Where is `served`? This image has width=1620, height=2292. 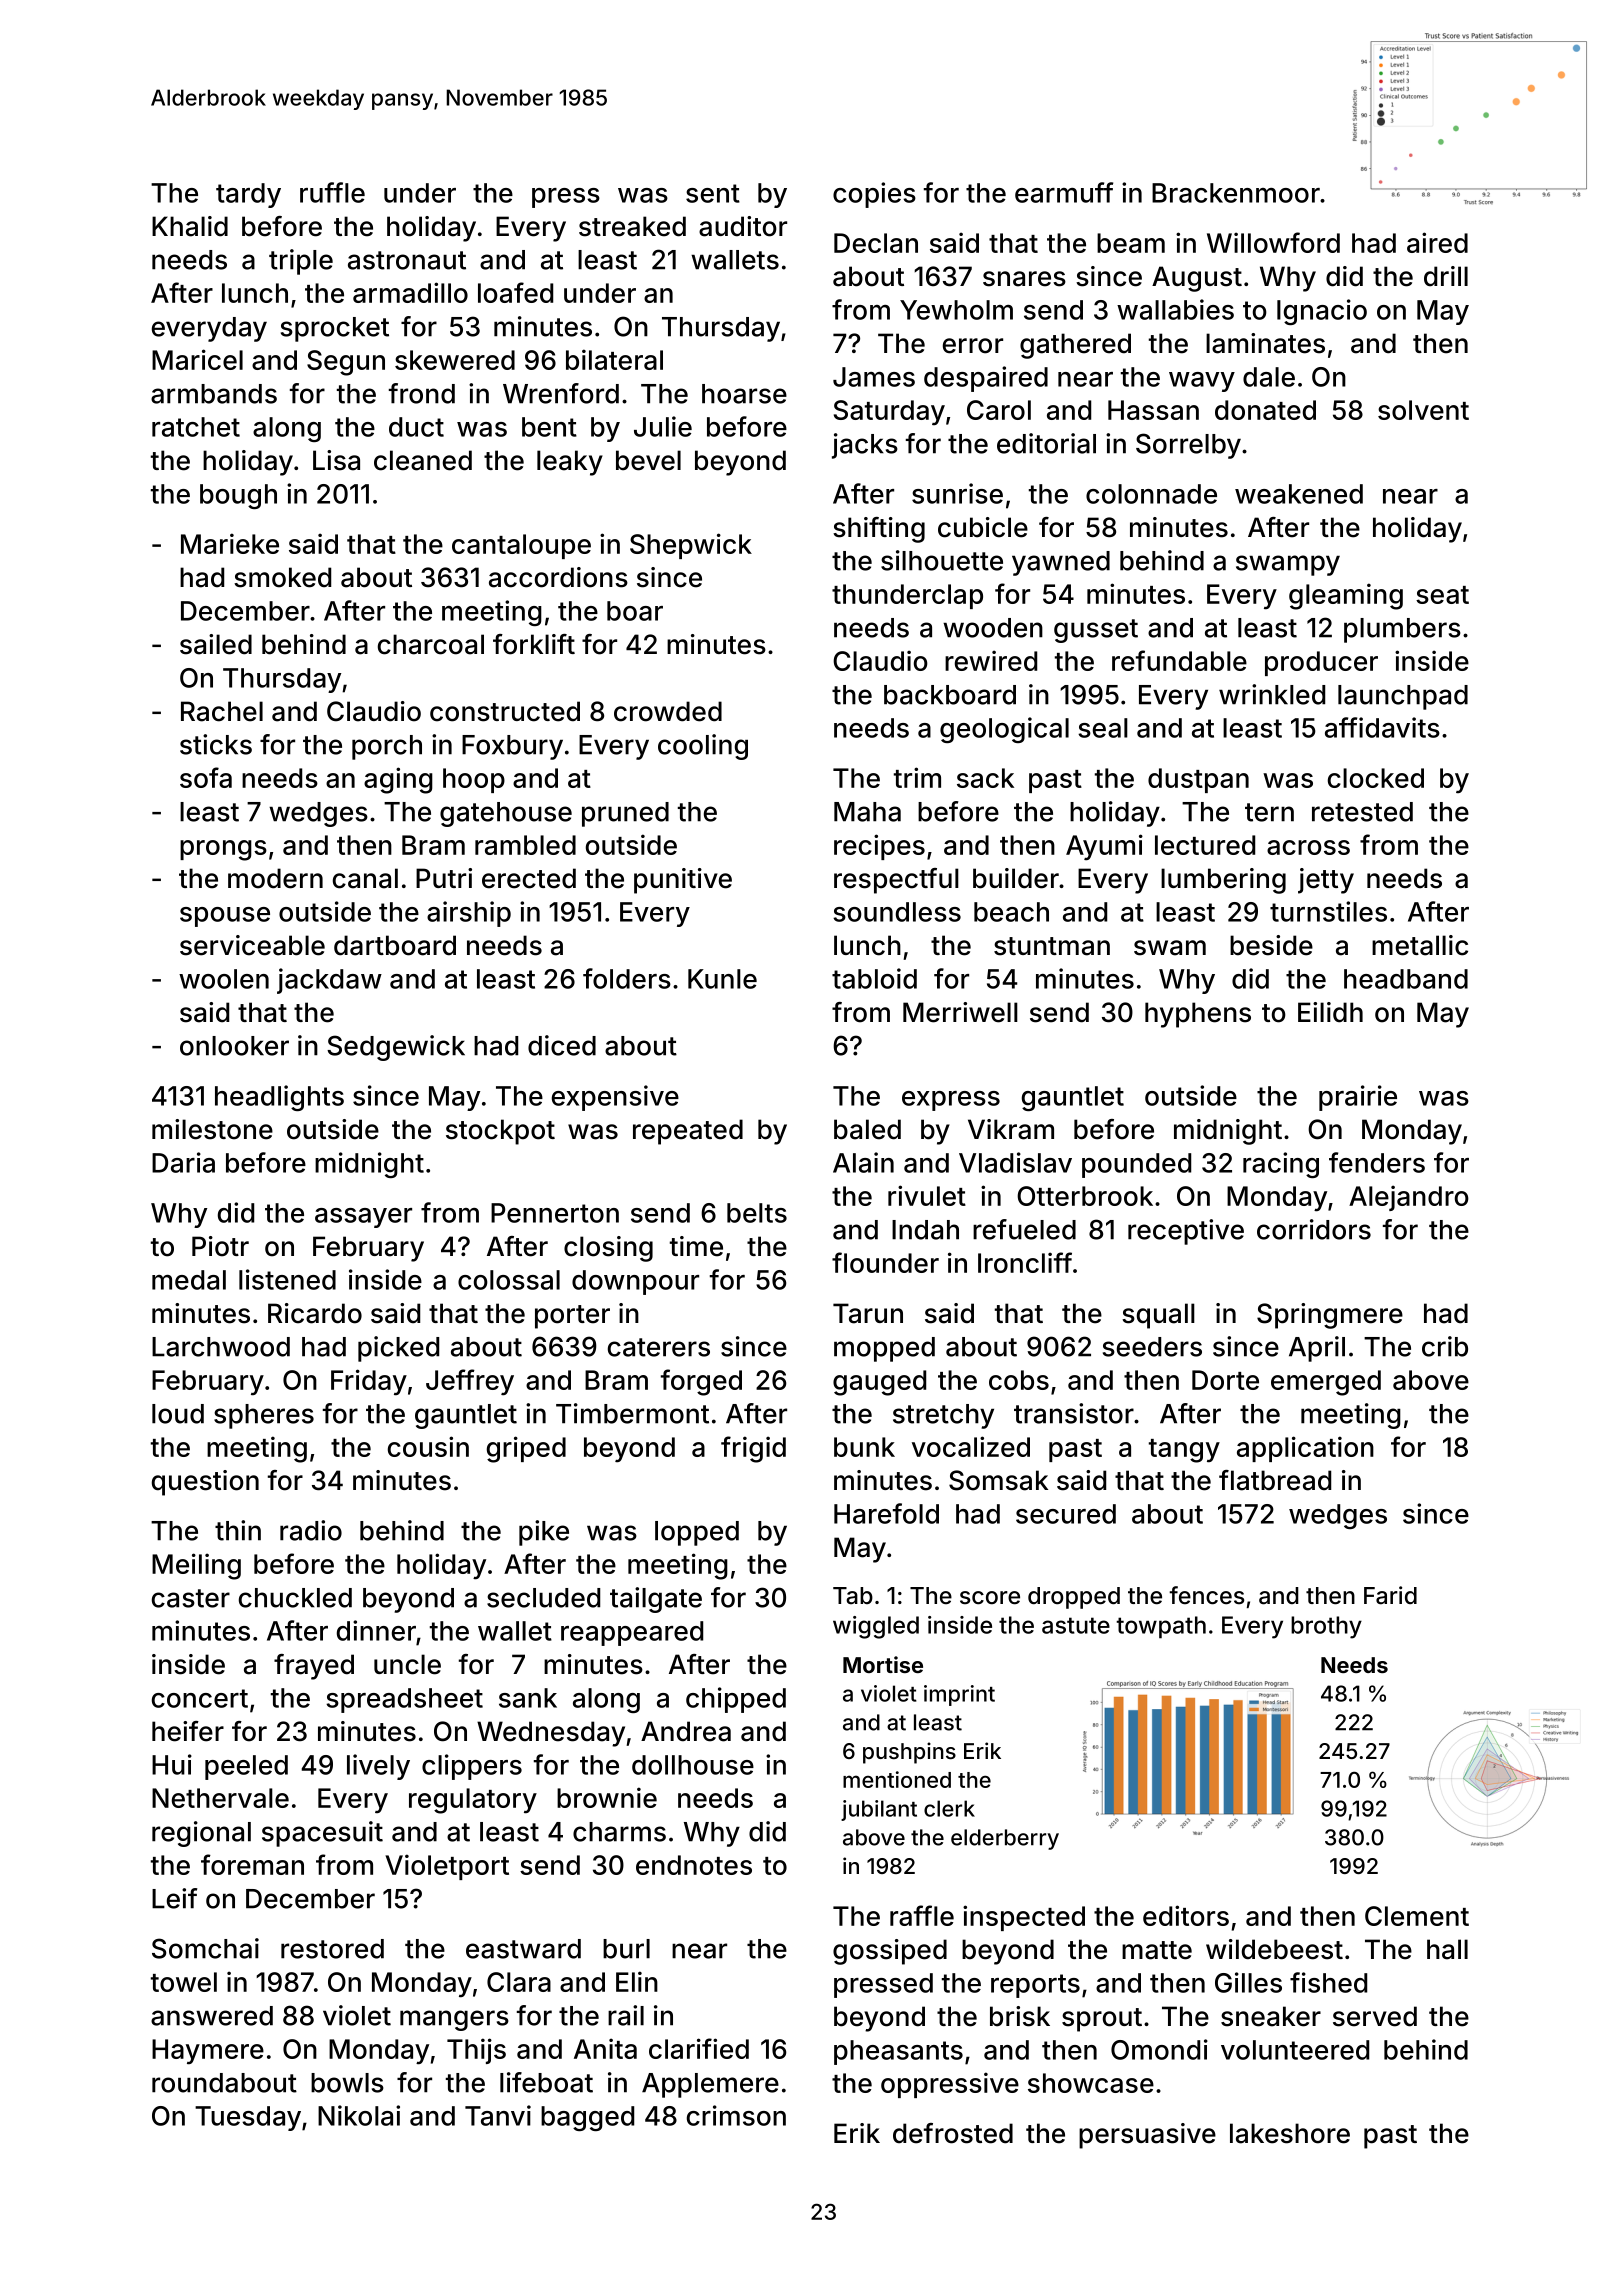 served is located at coordinates (1375, 2016).
